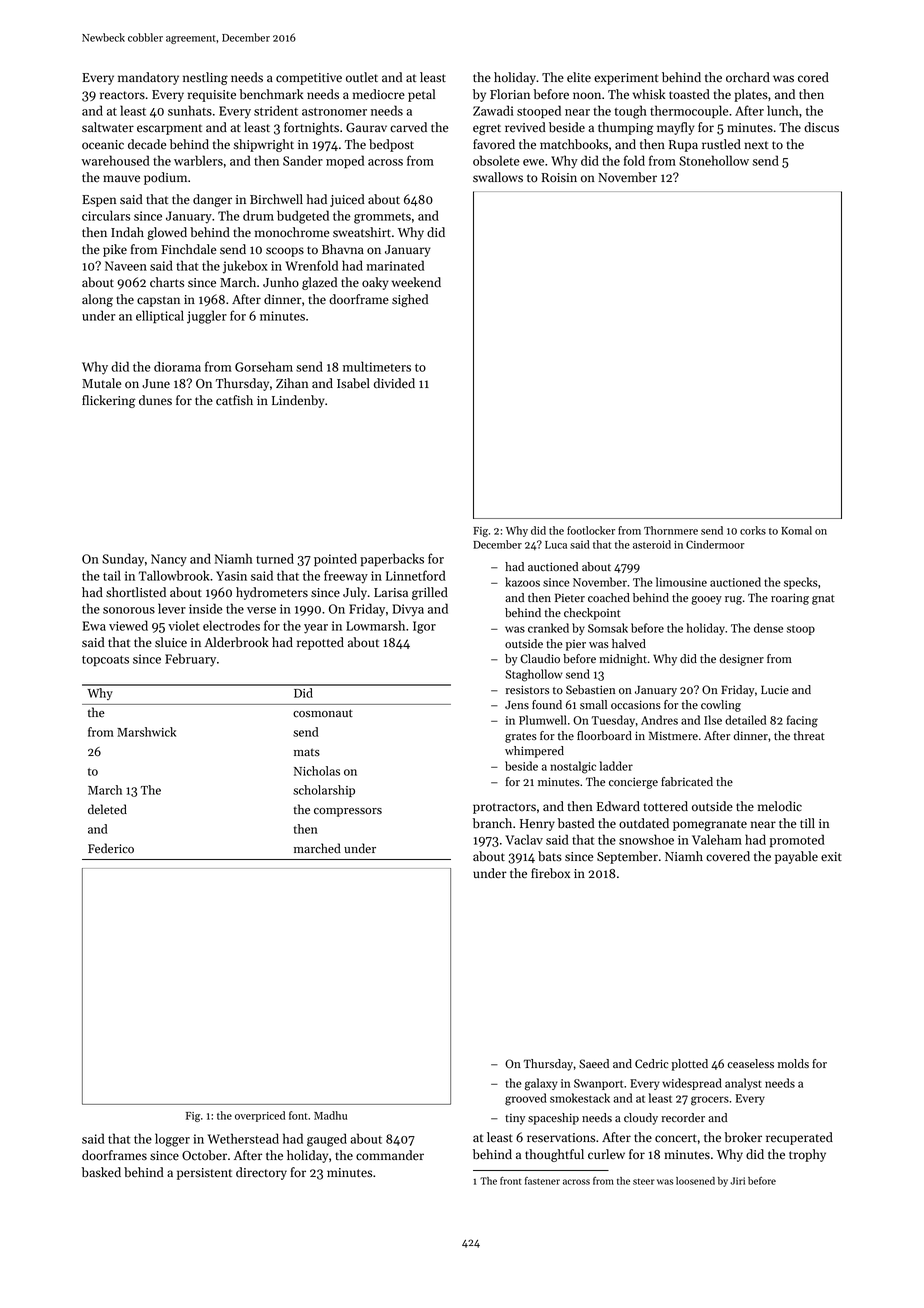 The width and height of the screenshot is (924, 1308). What do you see at coordinates (198, 160) in the screenshot?
I see `warblers` at bounding box center [198, 160].
